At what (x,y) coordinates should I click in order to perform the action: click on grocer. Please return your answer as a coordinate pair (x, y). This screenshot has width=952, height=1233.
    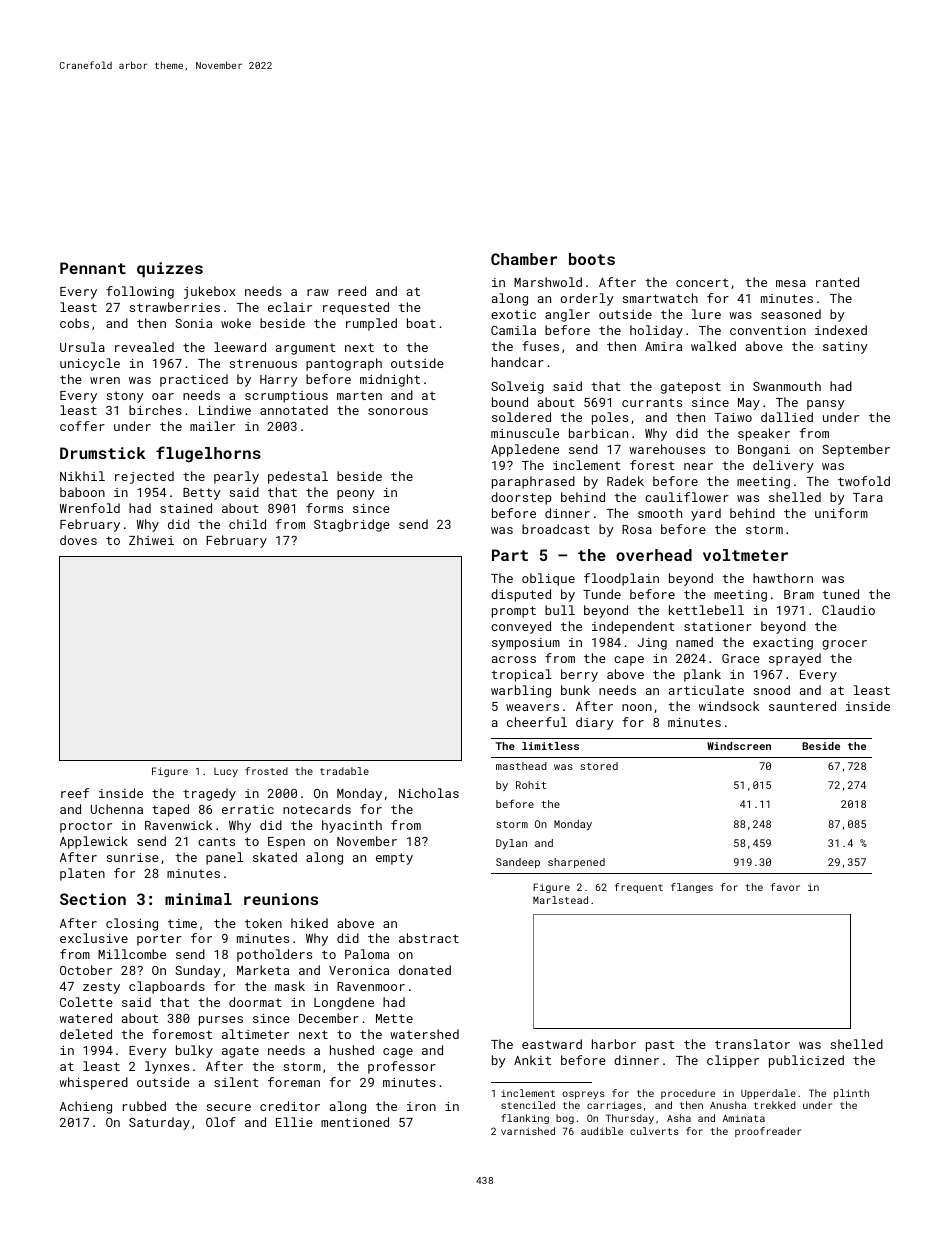
    Looking at the image, I should click on (844, 645).
